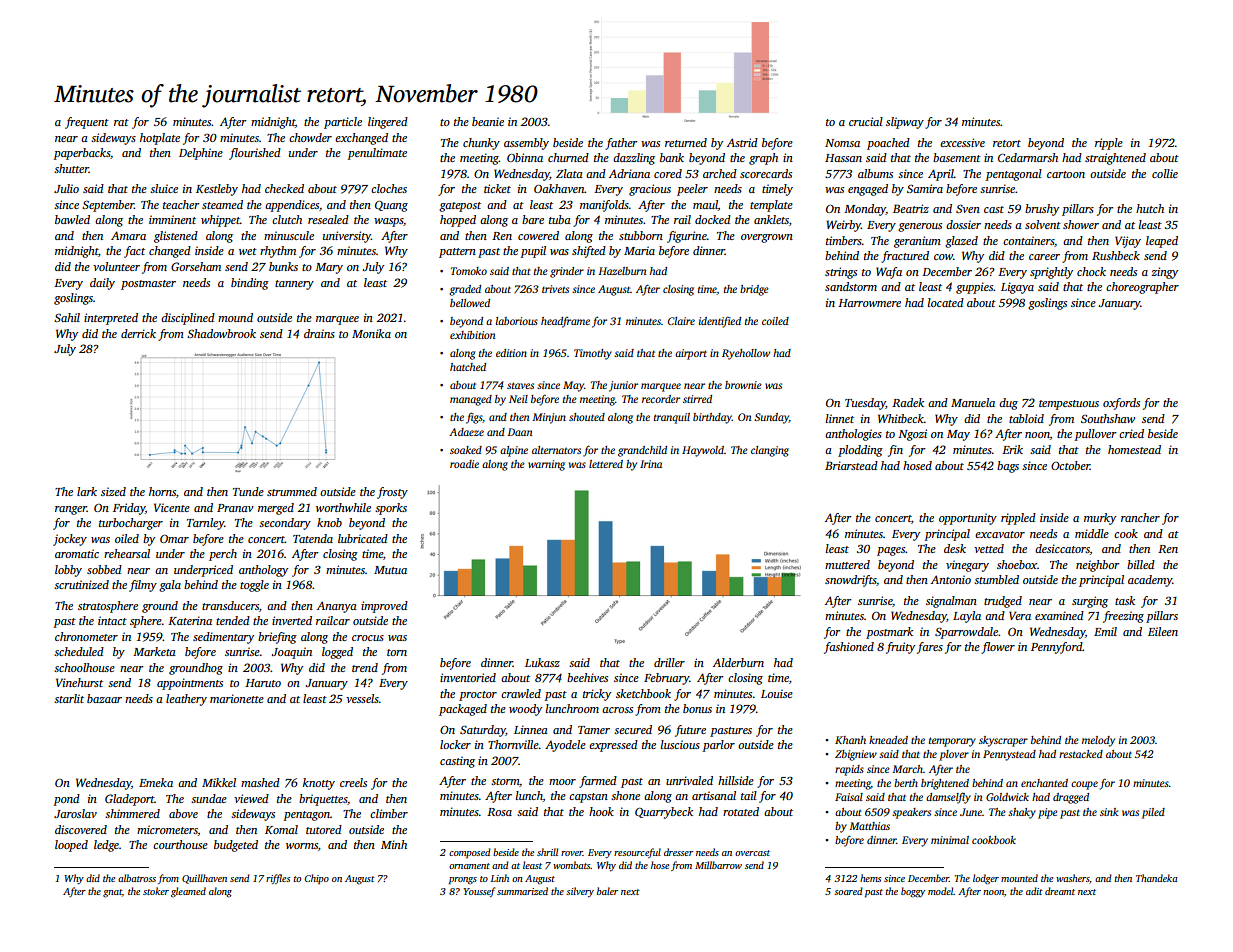  Describe the element at coordinates (106, 846) in the page. I see `ledge` at that location.
